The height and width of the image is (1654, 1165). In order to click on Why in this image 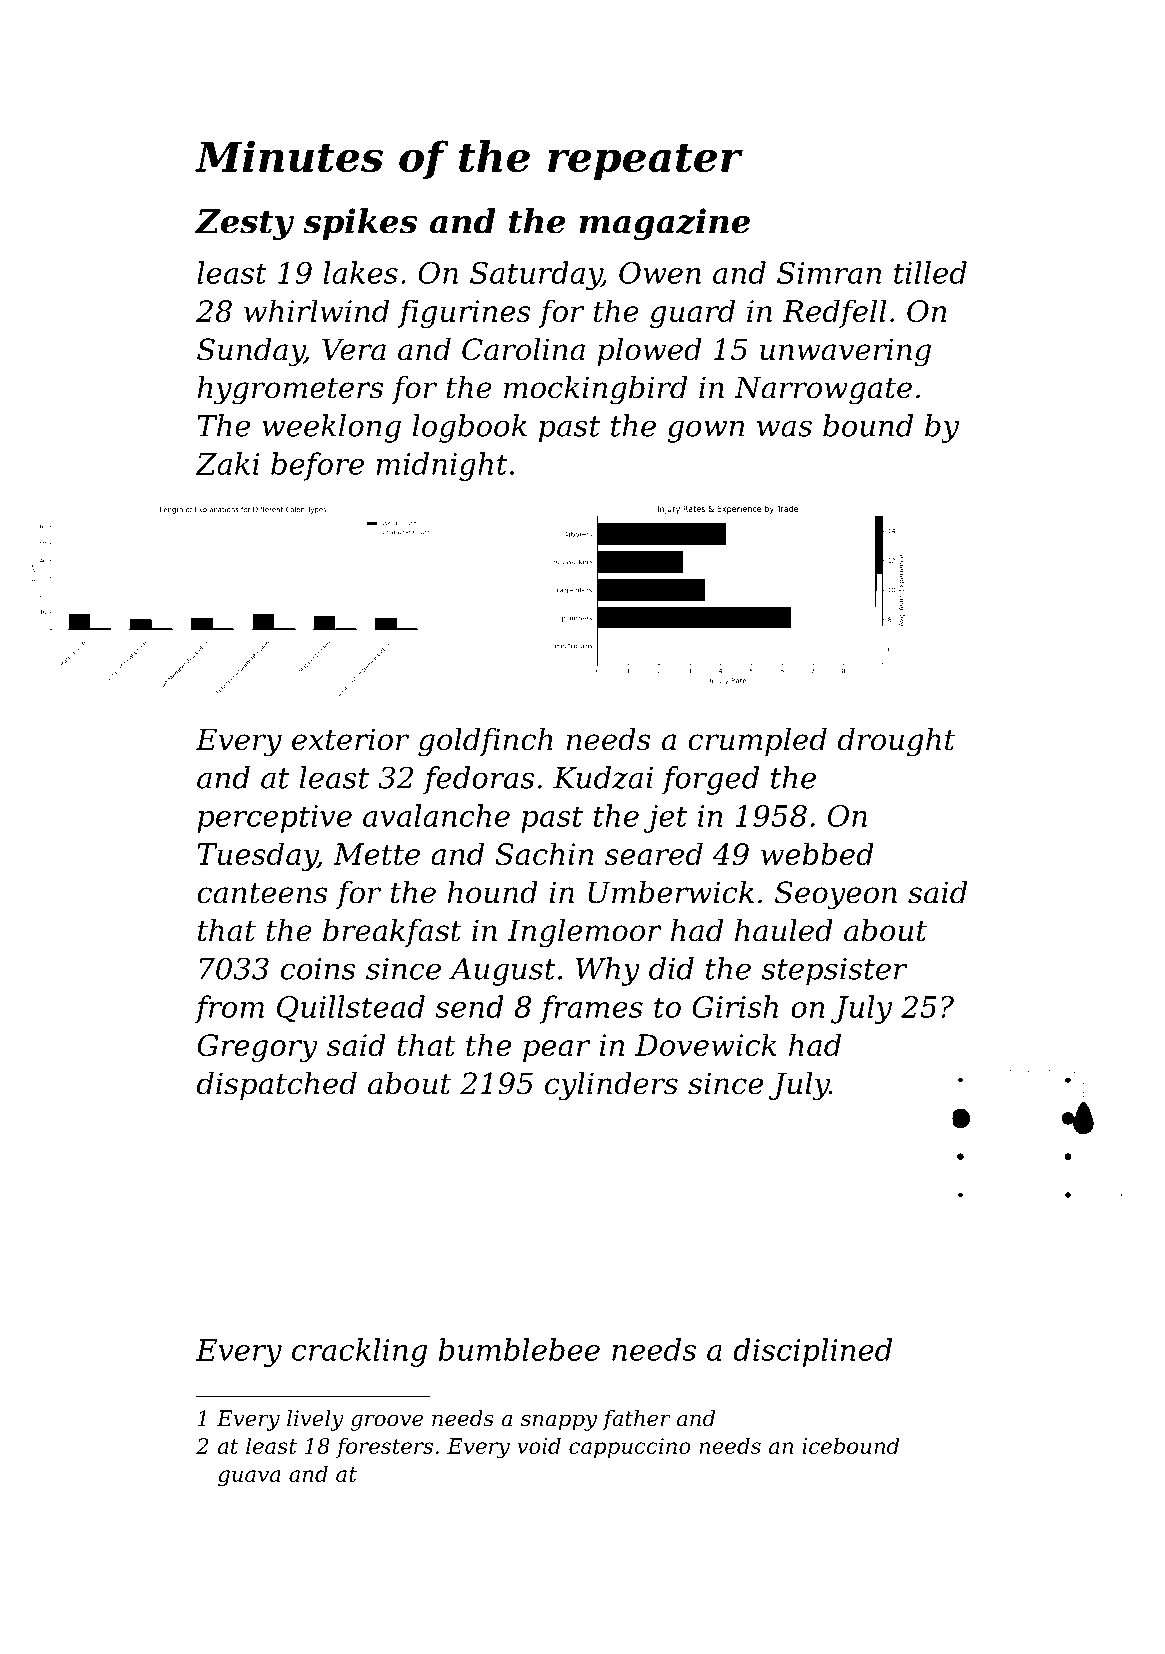, I will do `click(608, 971)`.
